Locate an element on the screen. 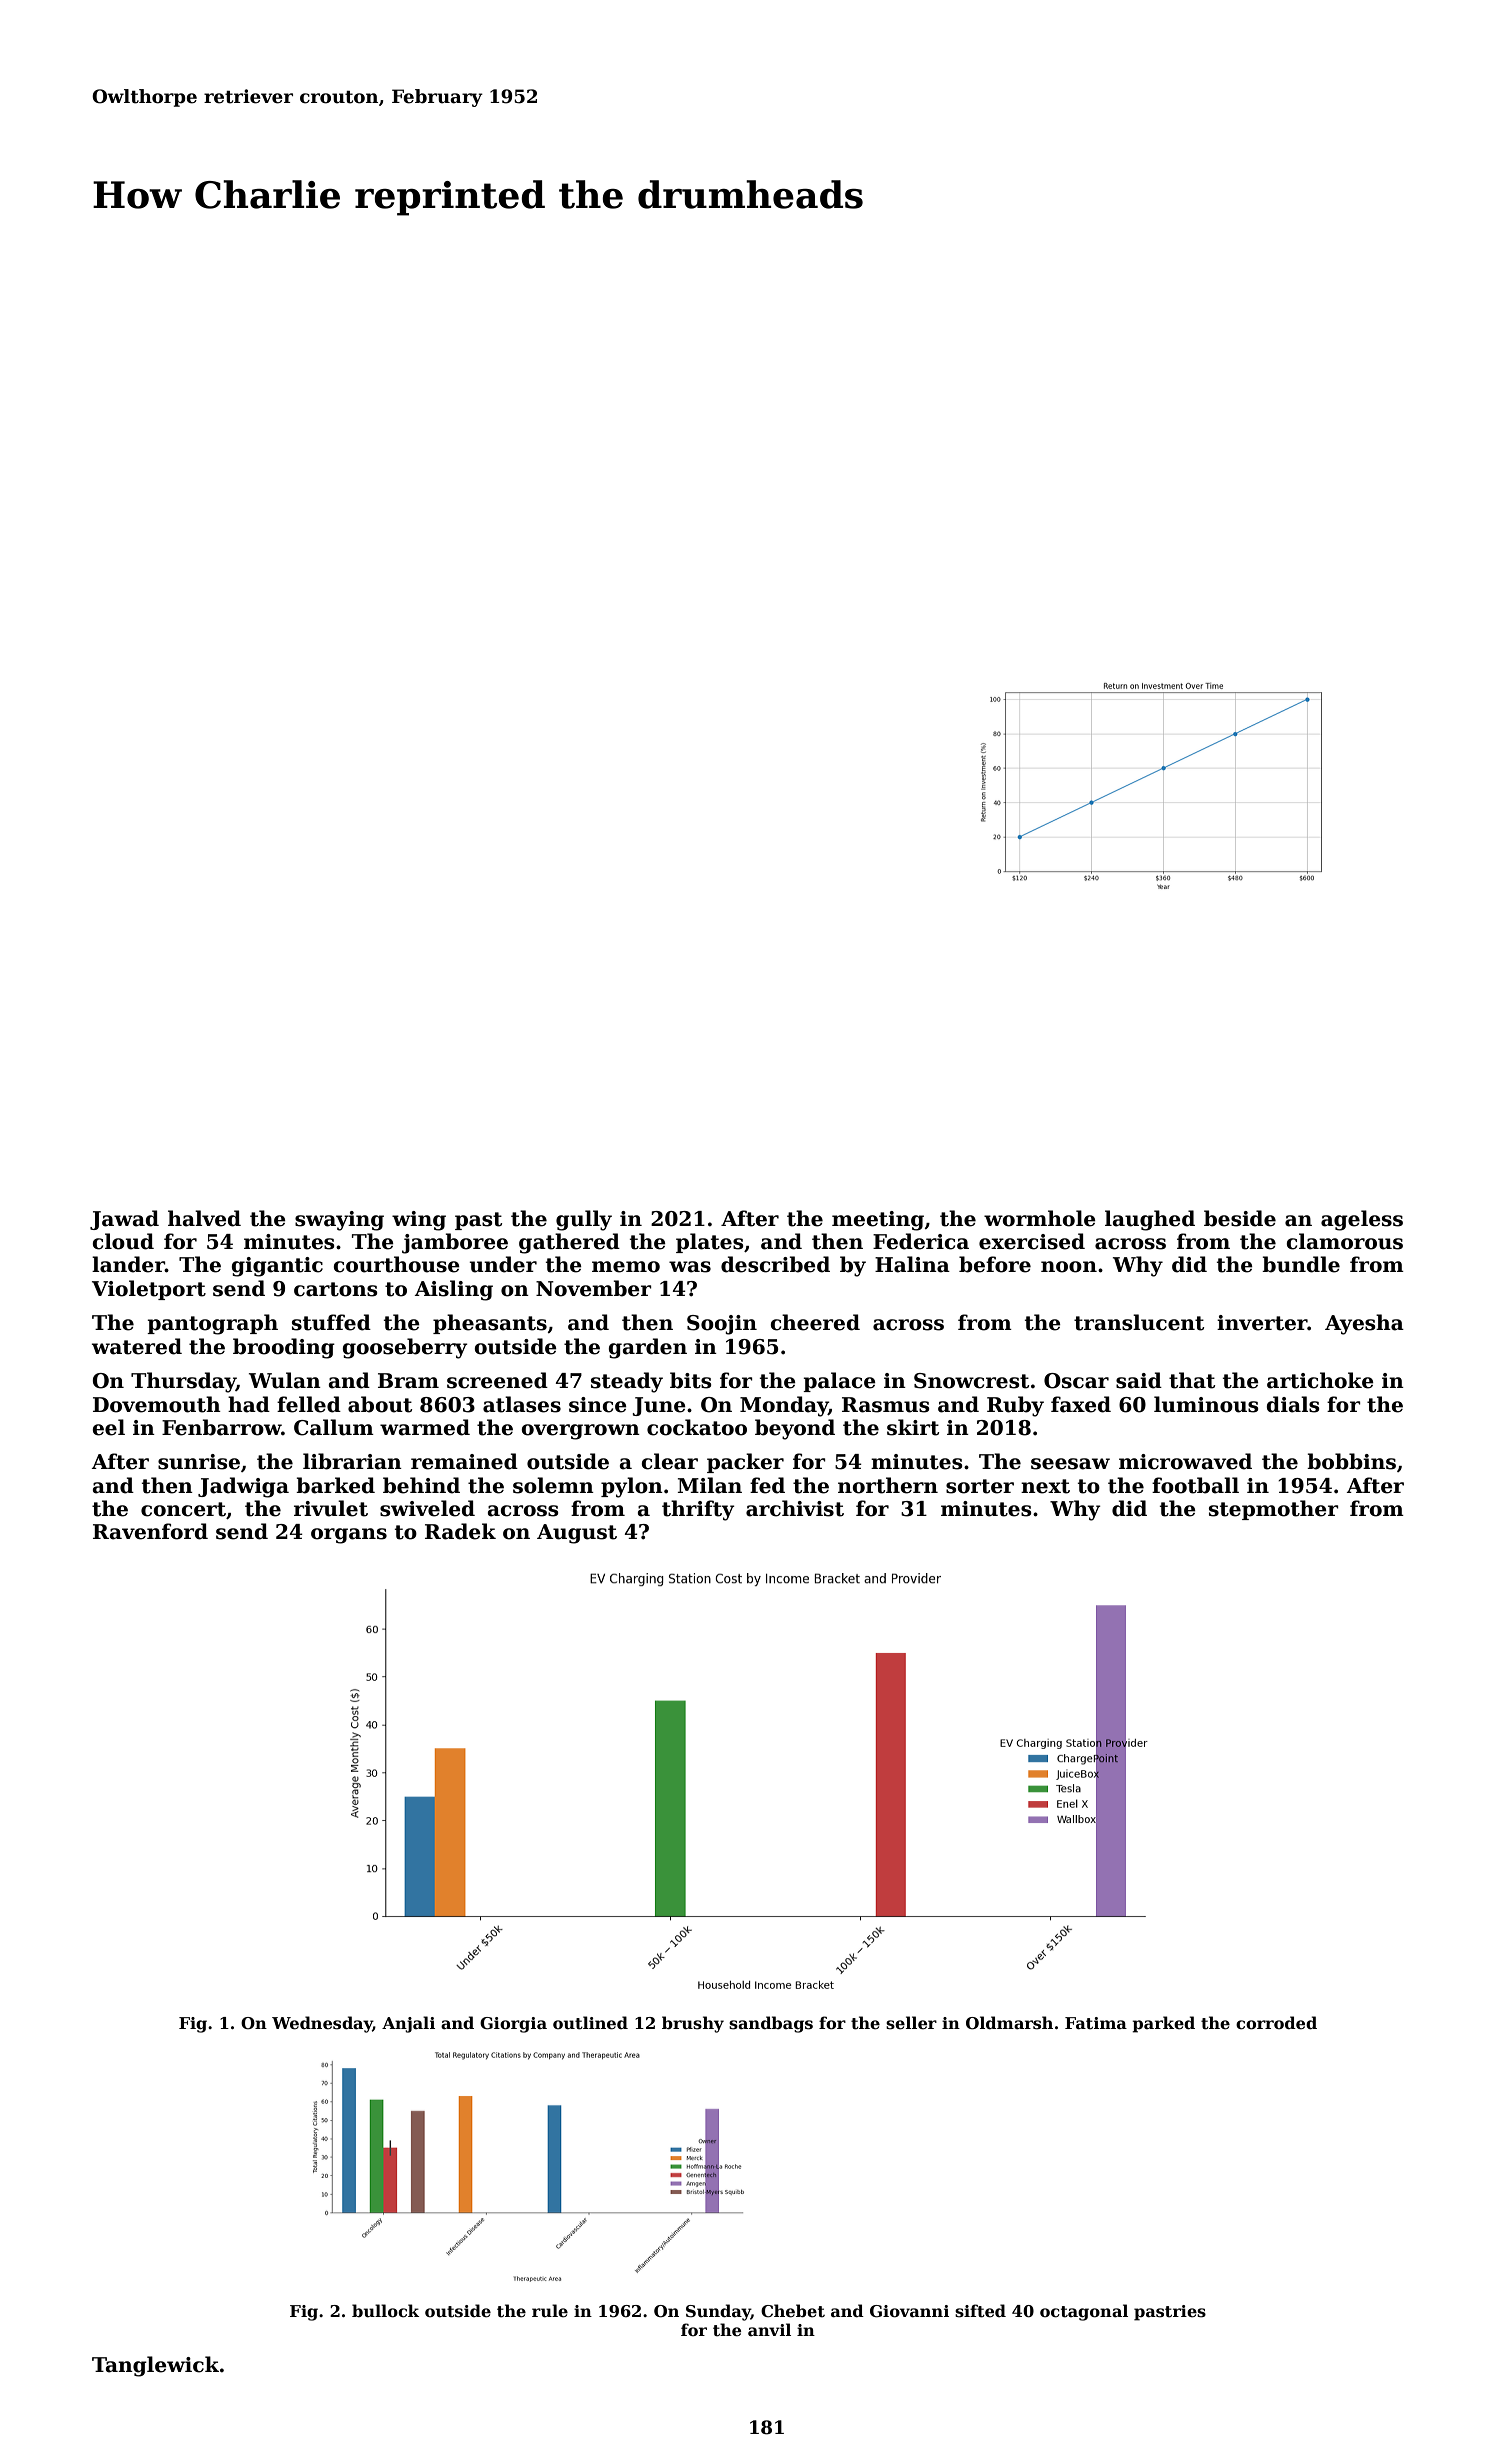 The image size is (1496, 2464). sifted is located at coordinates (980, 2311).
